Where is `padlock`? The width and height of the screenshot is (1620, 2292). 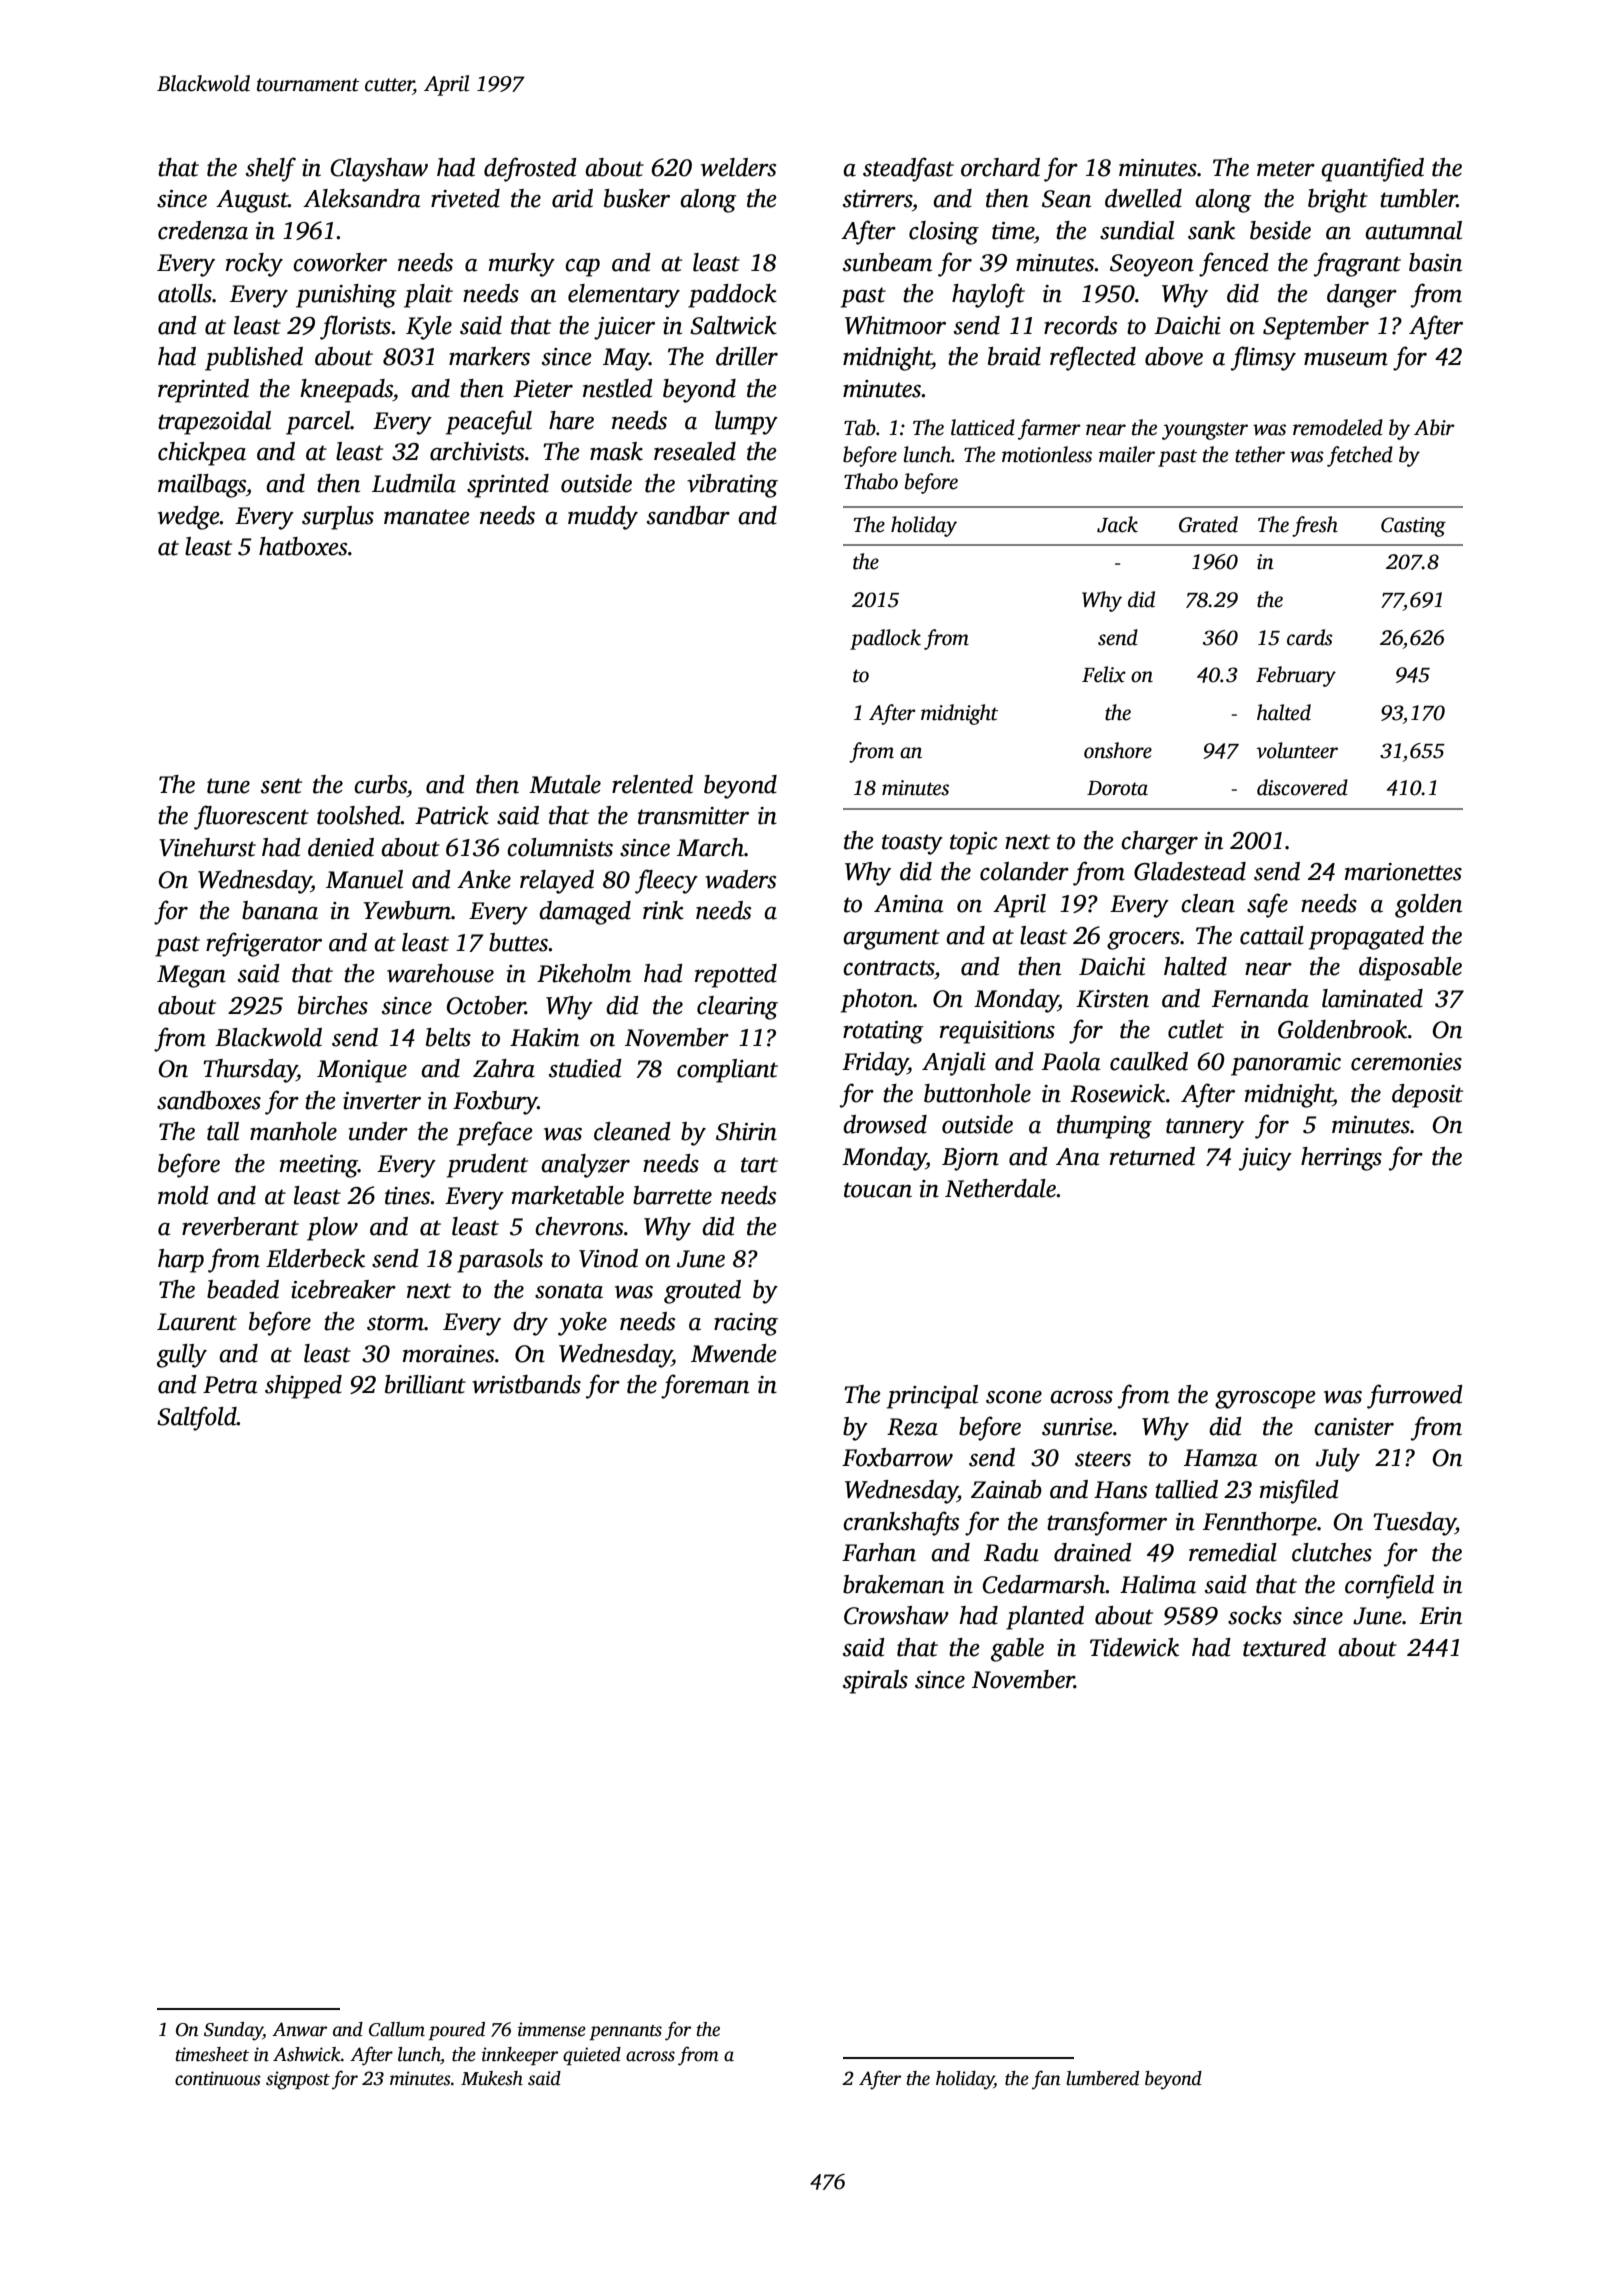 padlock is located at coordinates (885, 639).
